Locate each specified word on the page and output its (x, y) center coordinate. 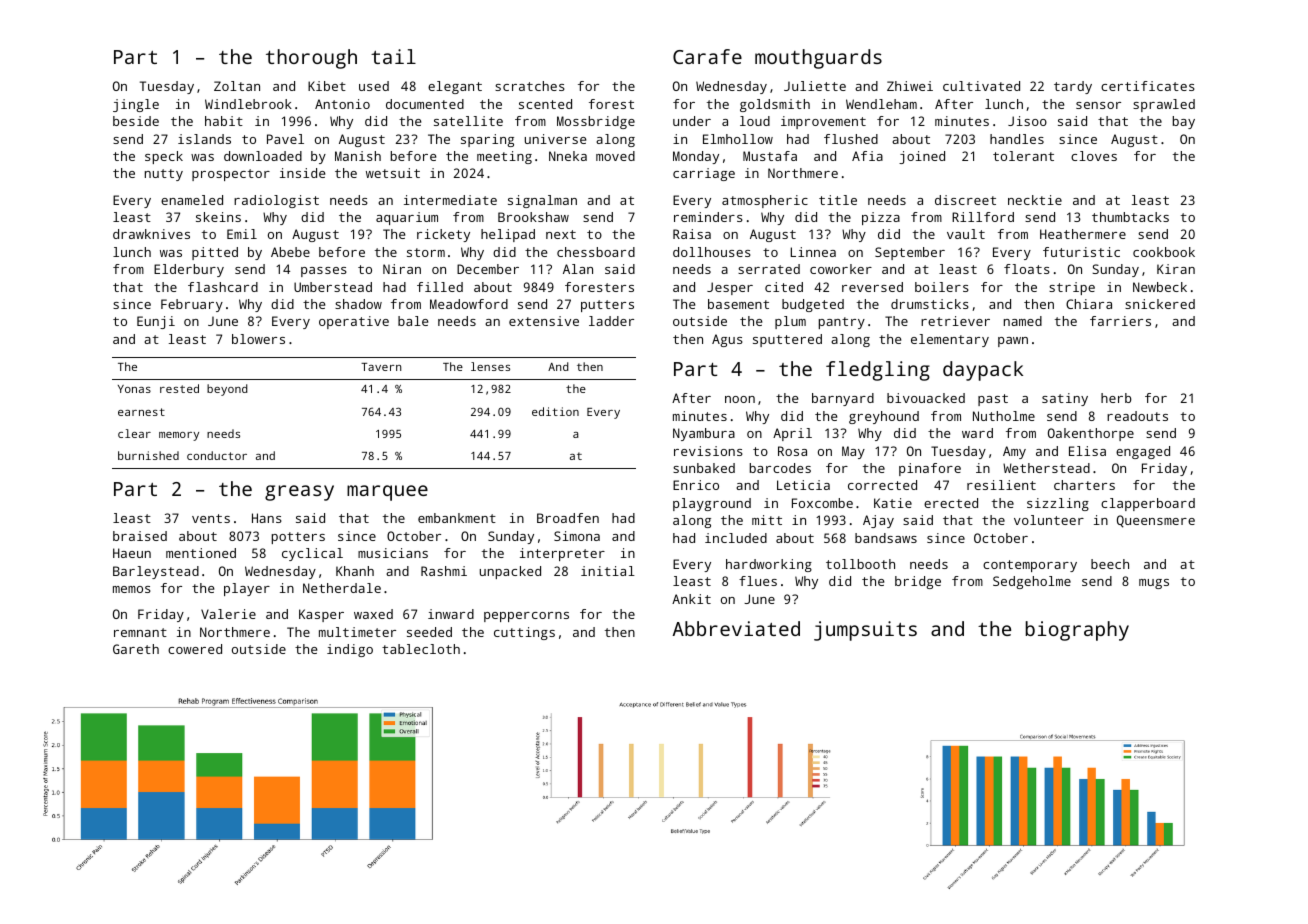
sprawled (1164, 105)
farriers (1120, 321)
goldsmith (775, 105)
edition (555, 411)
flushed (851, 139)
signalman (542, 201)
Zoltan (237, 86)
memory (179, 436)
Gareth (136, 649)
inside (302, 173)
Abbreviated (736, 628)
